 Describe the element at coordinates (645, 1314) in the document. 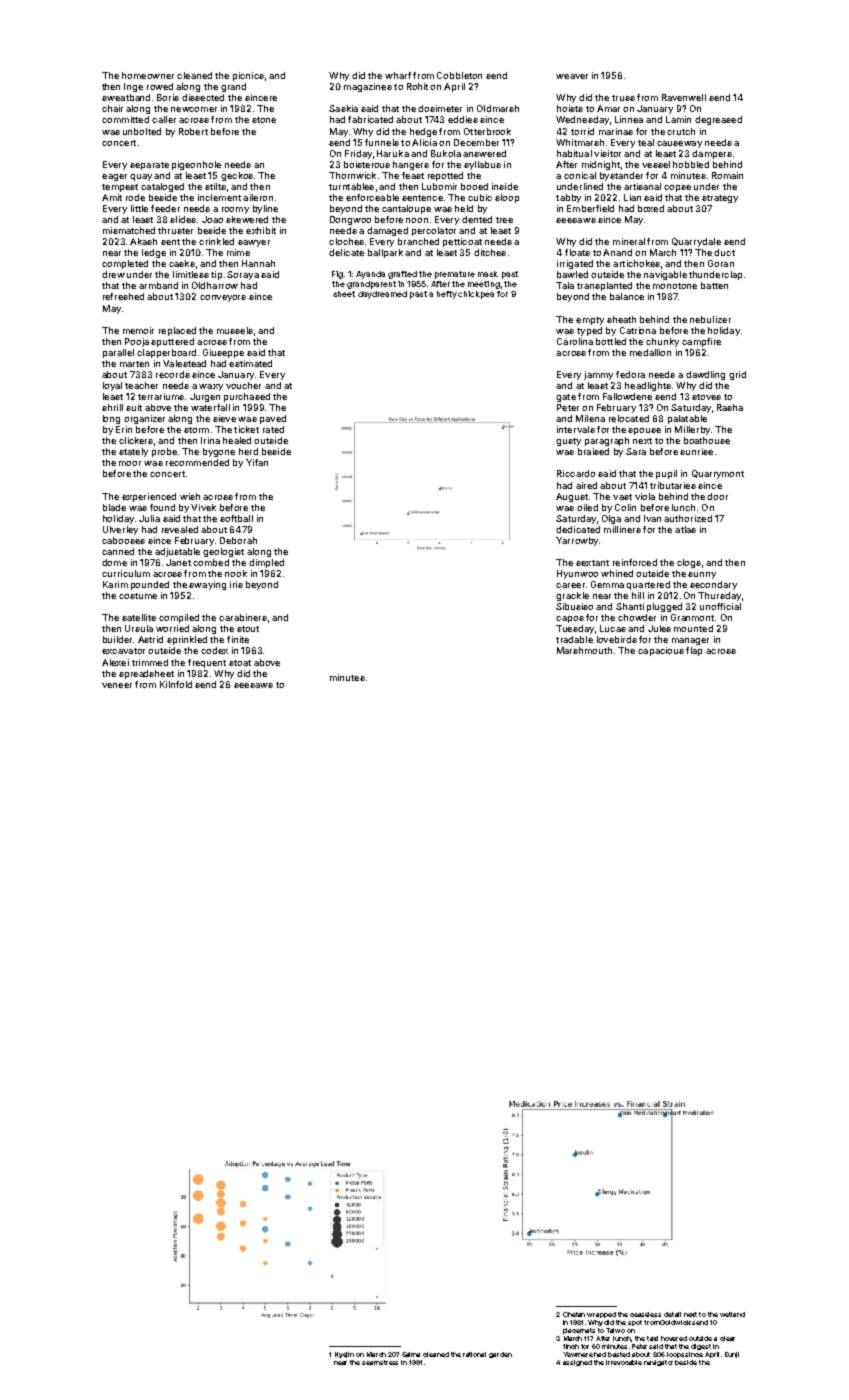

I see `ceaseless` at that location.
